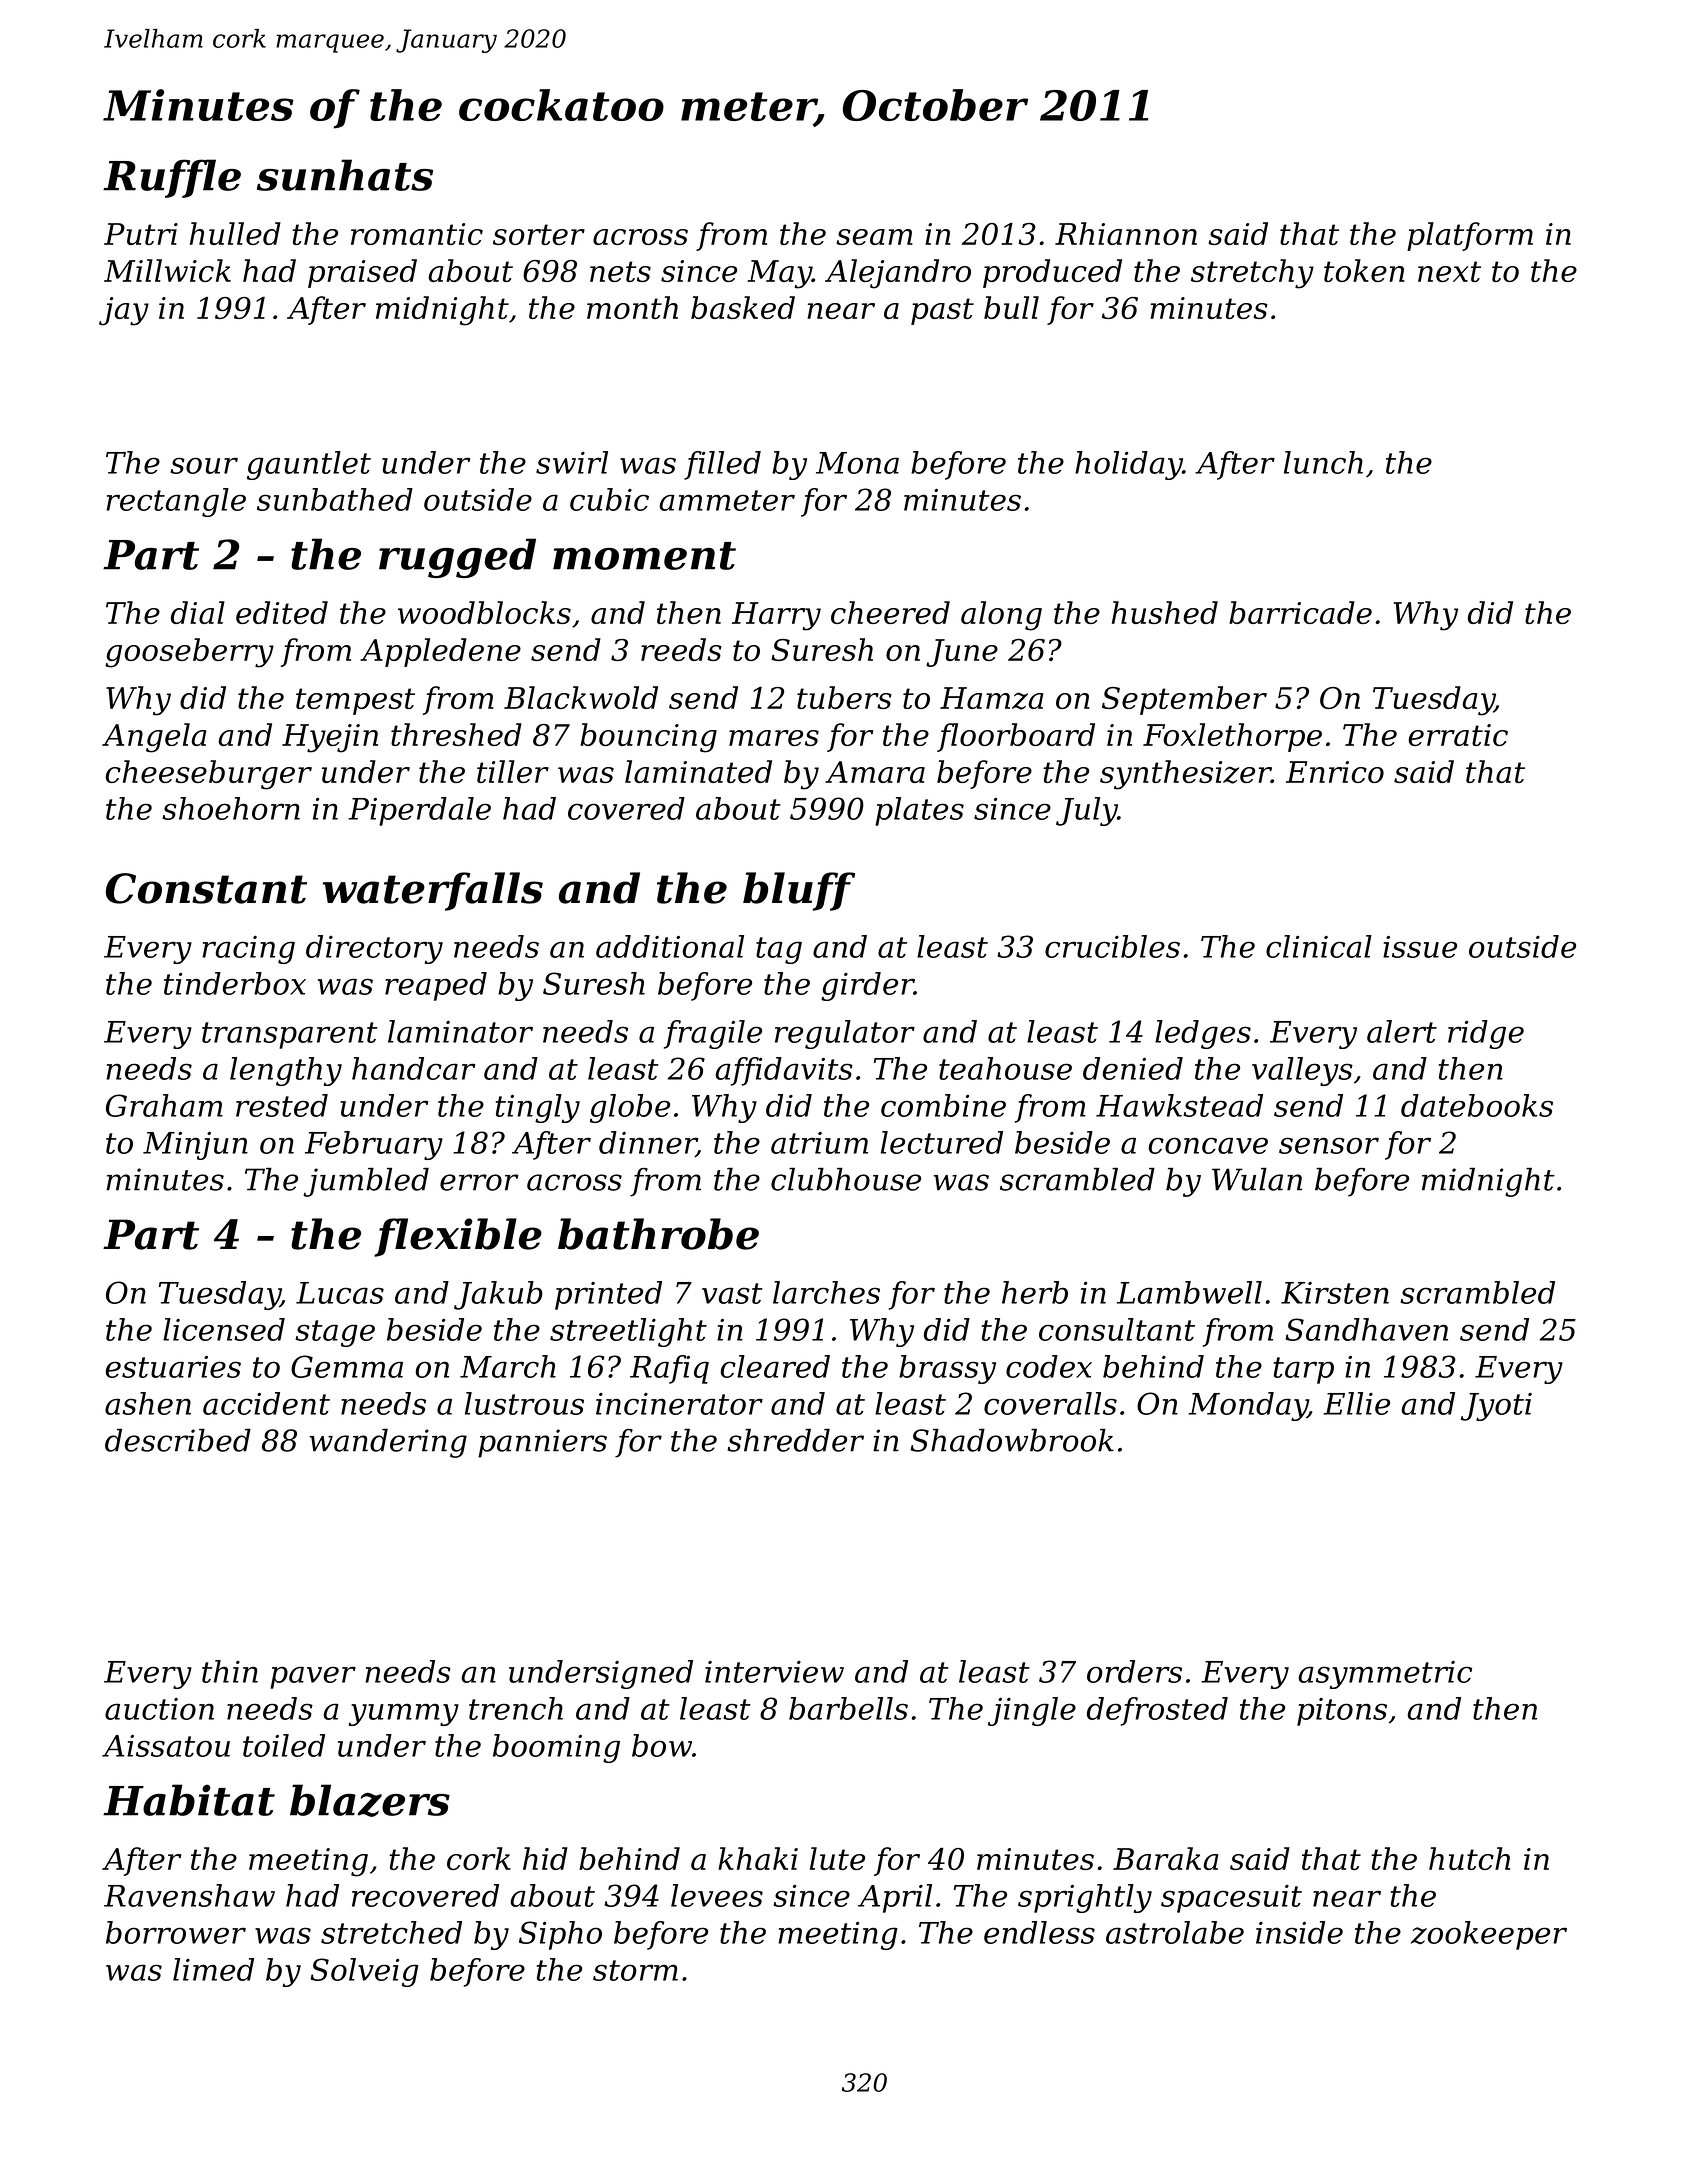 The height and width of the image is (2178, 1683). I want to click on tiller, so click(513, 771).
